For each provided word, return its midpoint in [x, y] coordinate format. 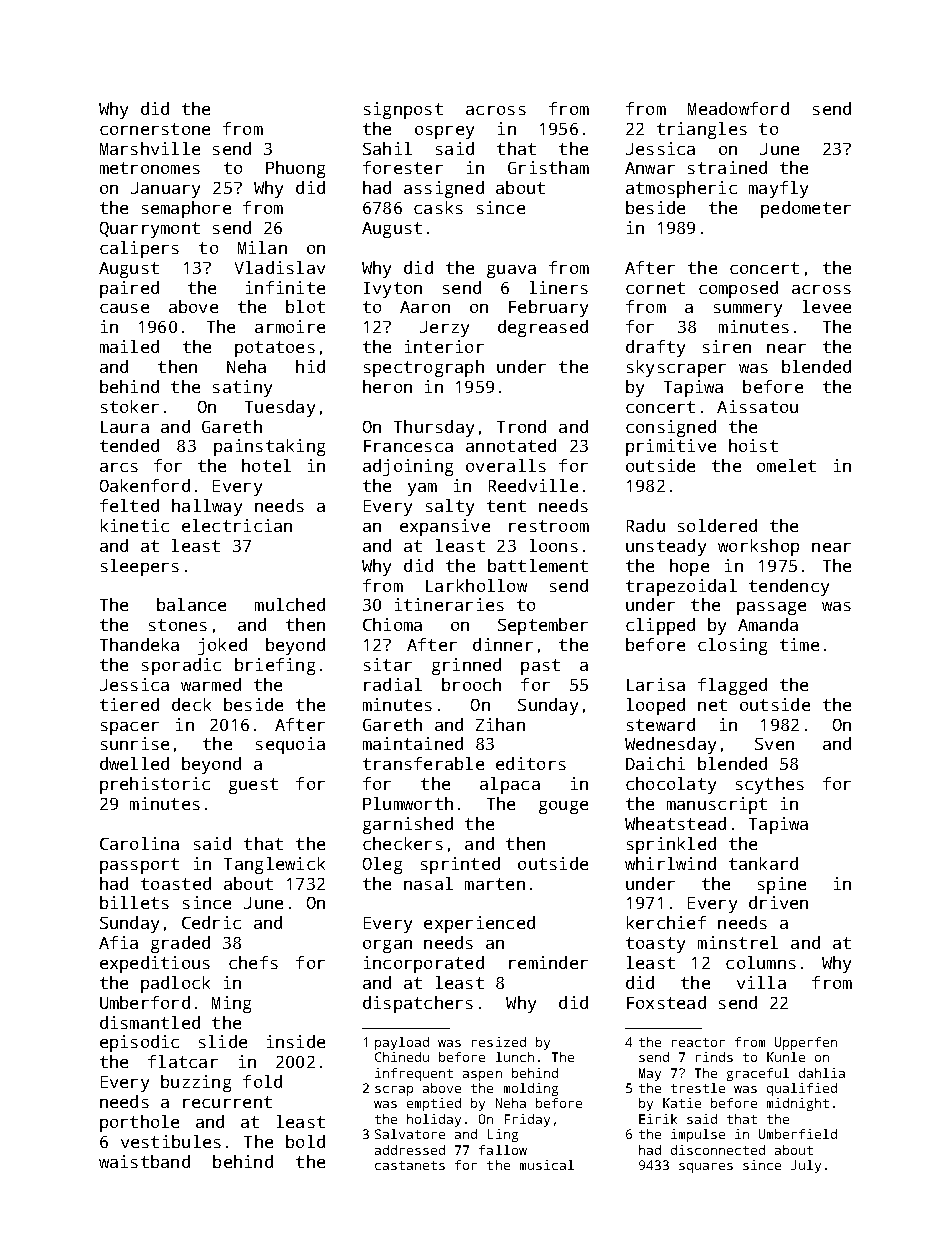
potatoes [275, 349]
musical [547, 1165]
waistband [144, 1161]
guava [511, 271]
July [806, 1166]
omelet [786, 465]
